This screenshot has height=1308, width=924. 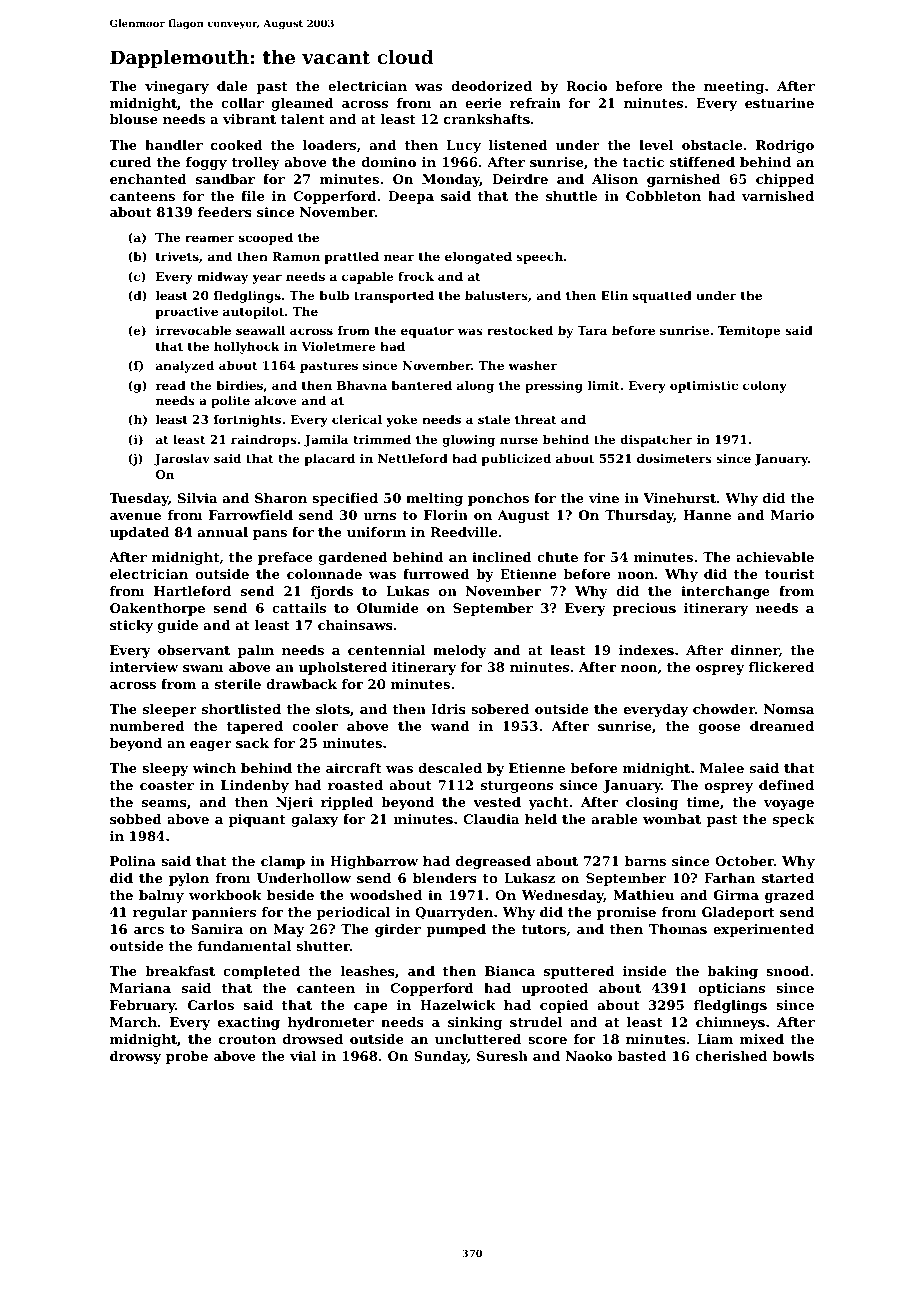 I want to click on pressing, so click(x=554, y=387).
